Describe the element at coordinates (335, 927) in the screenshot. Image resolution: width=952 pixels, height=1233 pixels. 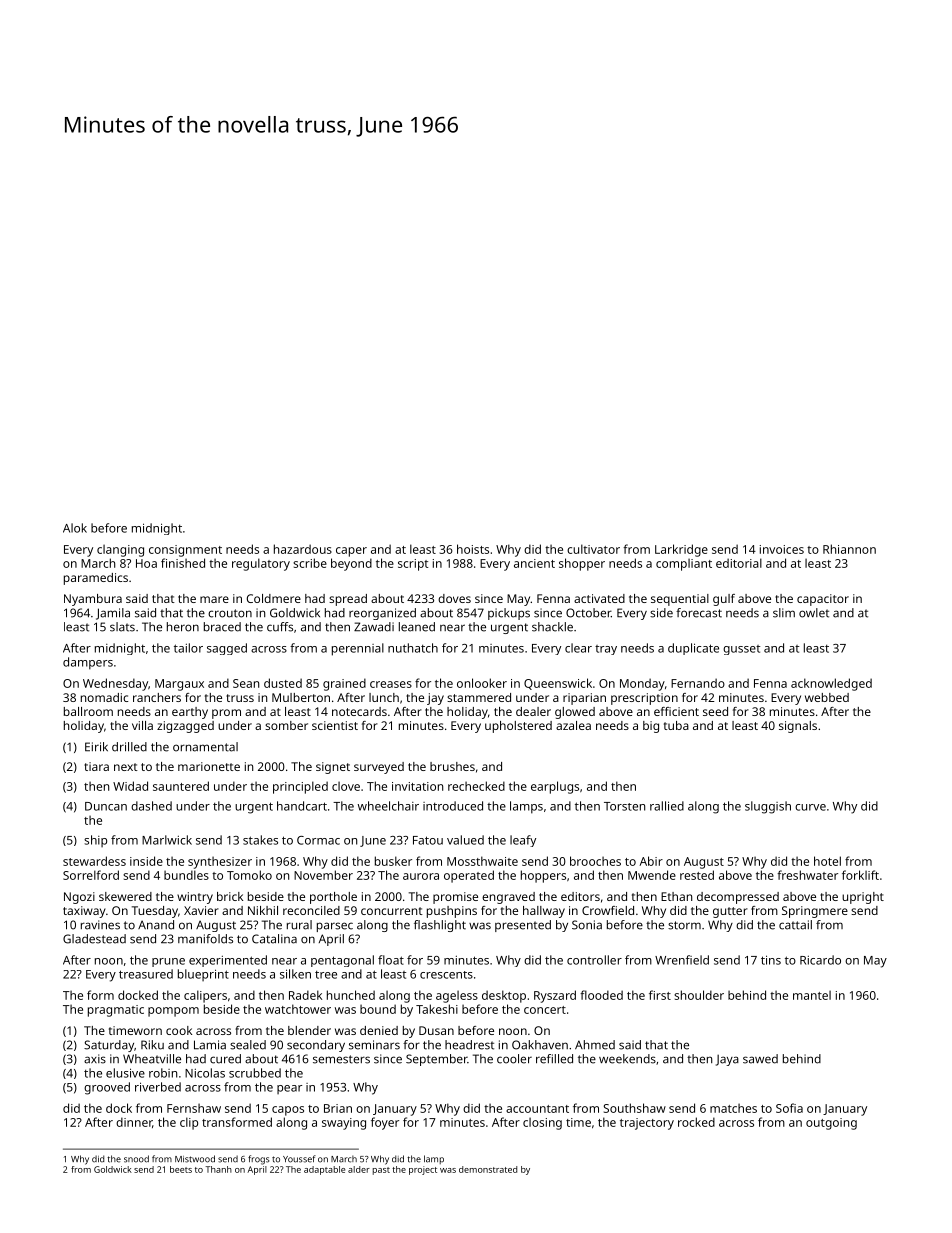
I see `parsec` at that location.
